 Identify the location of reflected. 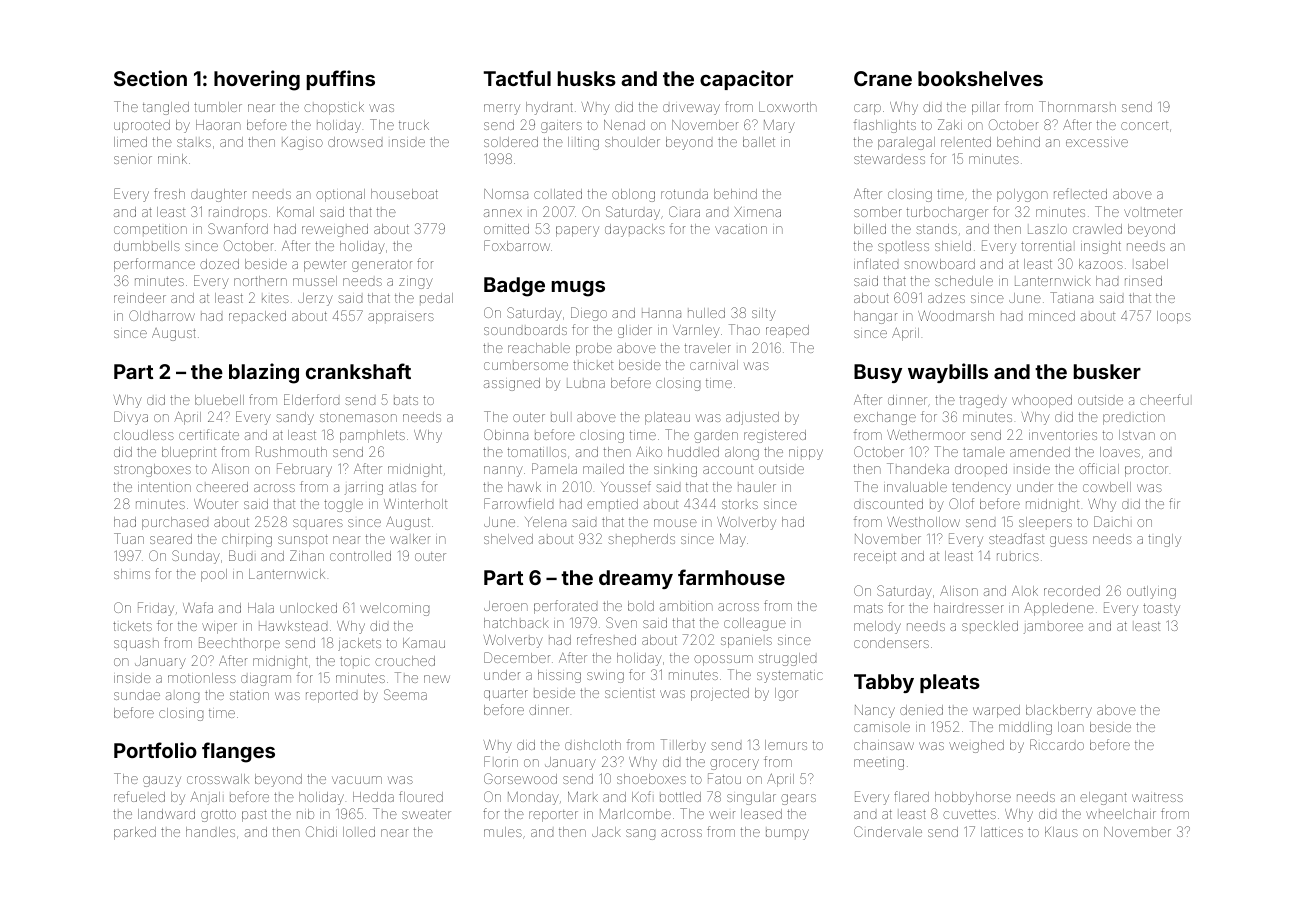
(1080, 193).
